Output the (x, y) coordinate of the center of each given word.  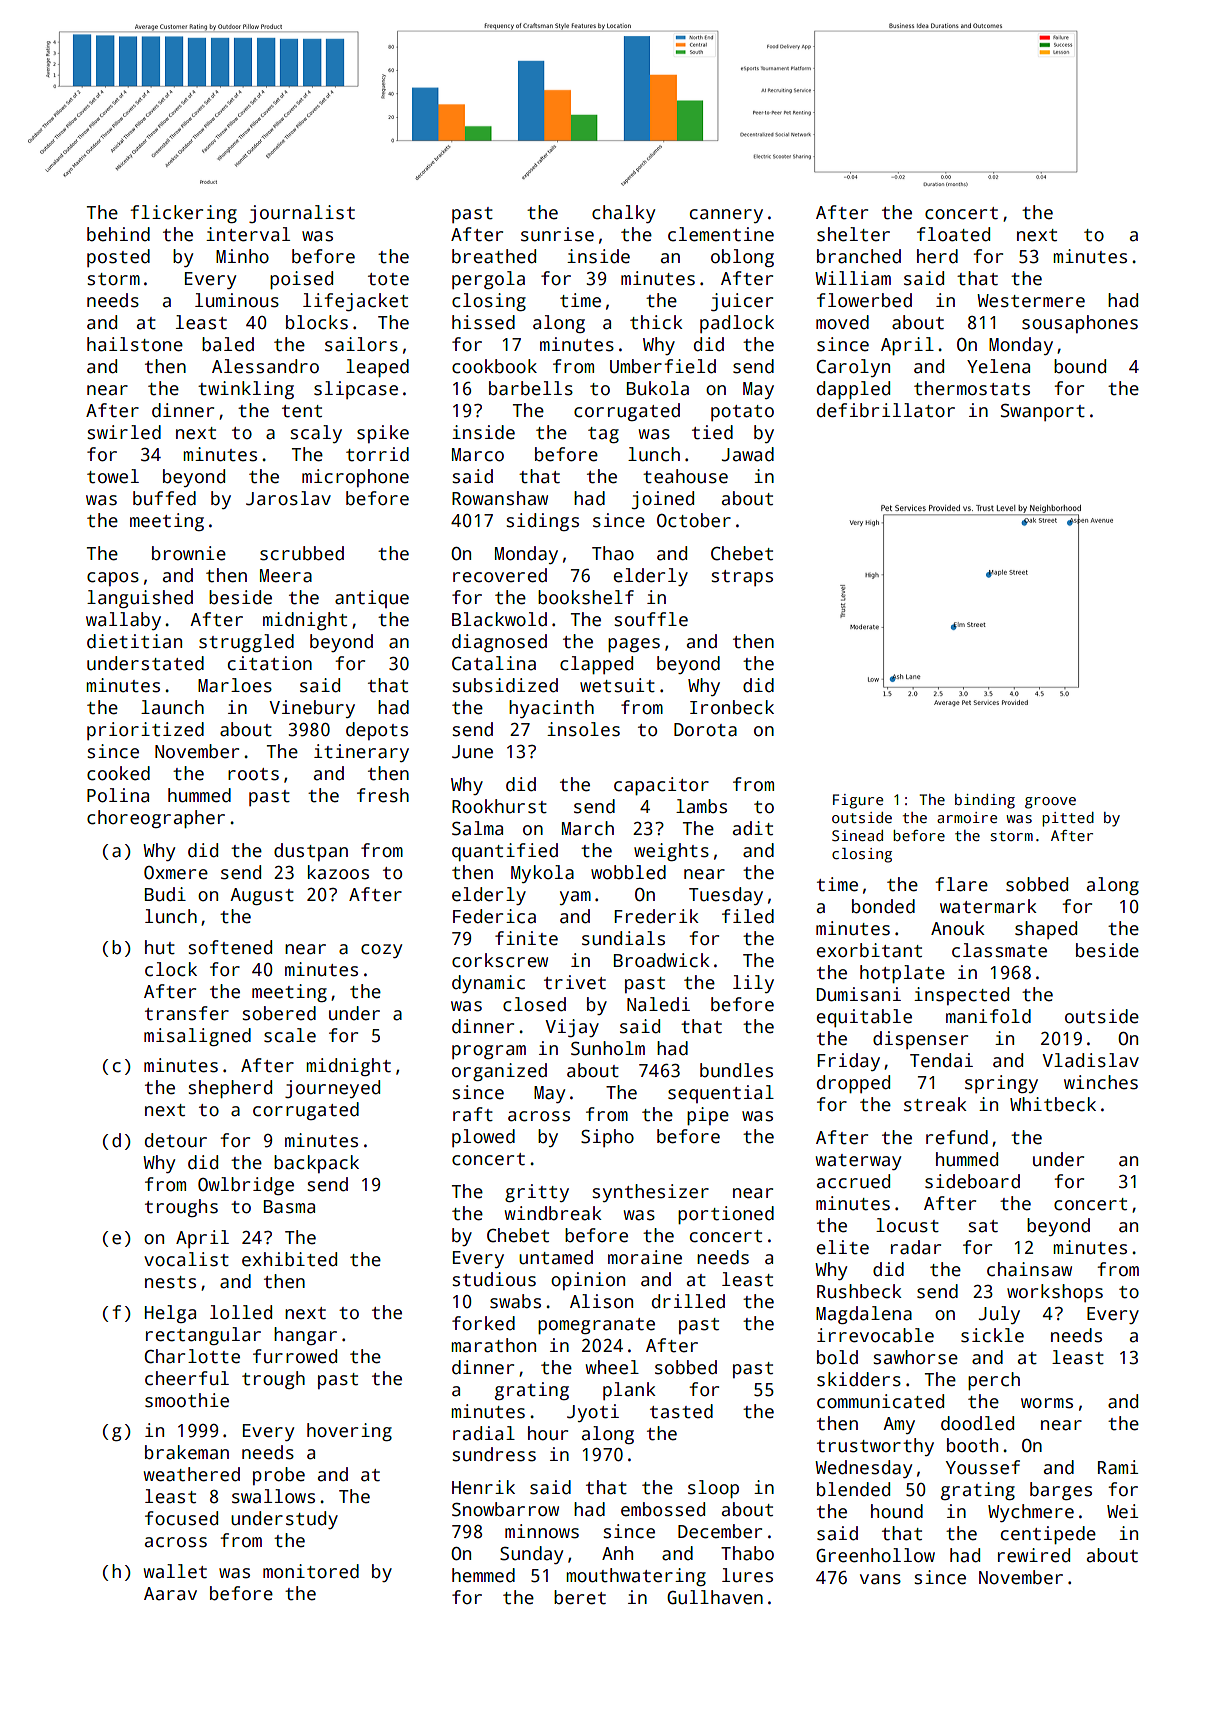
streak (935, 1104)
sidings (543, 522)
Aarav (170, 1594)
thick (656, 322)
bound (1080, 366)
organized (499, 1072)
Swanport (1043, 412)
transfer (187, 1013)
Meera (286, 576)
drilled (688, 1301)
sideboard (972, 1181)
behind (118, 234)
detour (176, 1140)
